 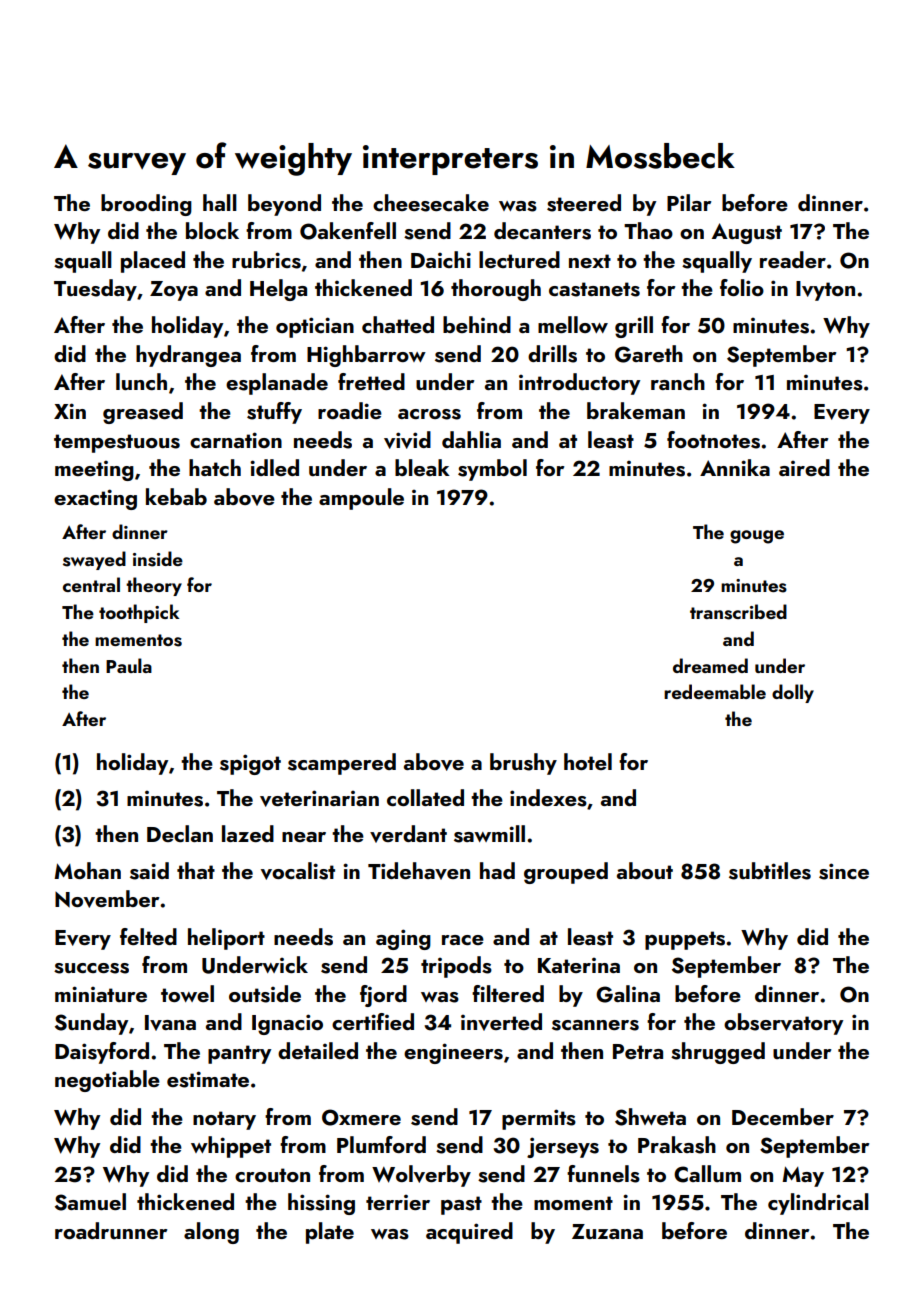 What do you see at coordinates (211, 1233) in the document?
I see `along` at bounding box center [211, 1233].
